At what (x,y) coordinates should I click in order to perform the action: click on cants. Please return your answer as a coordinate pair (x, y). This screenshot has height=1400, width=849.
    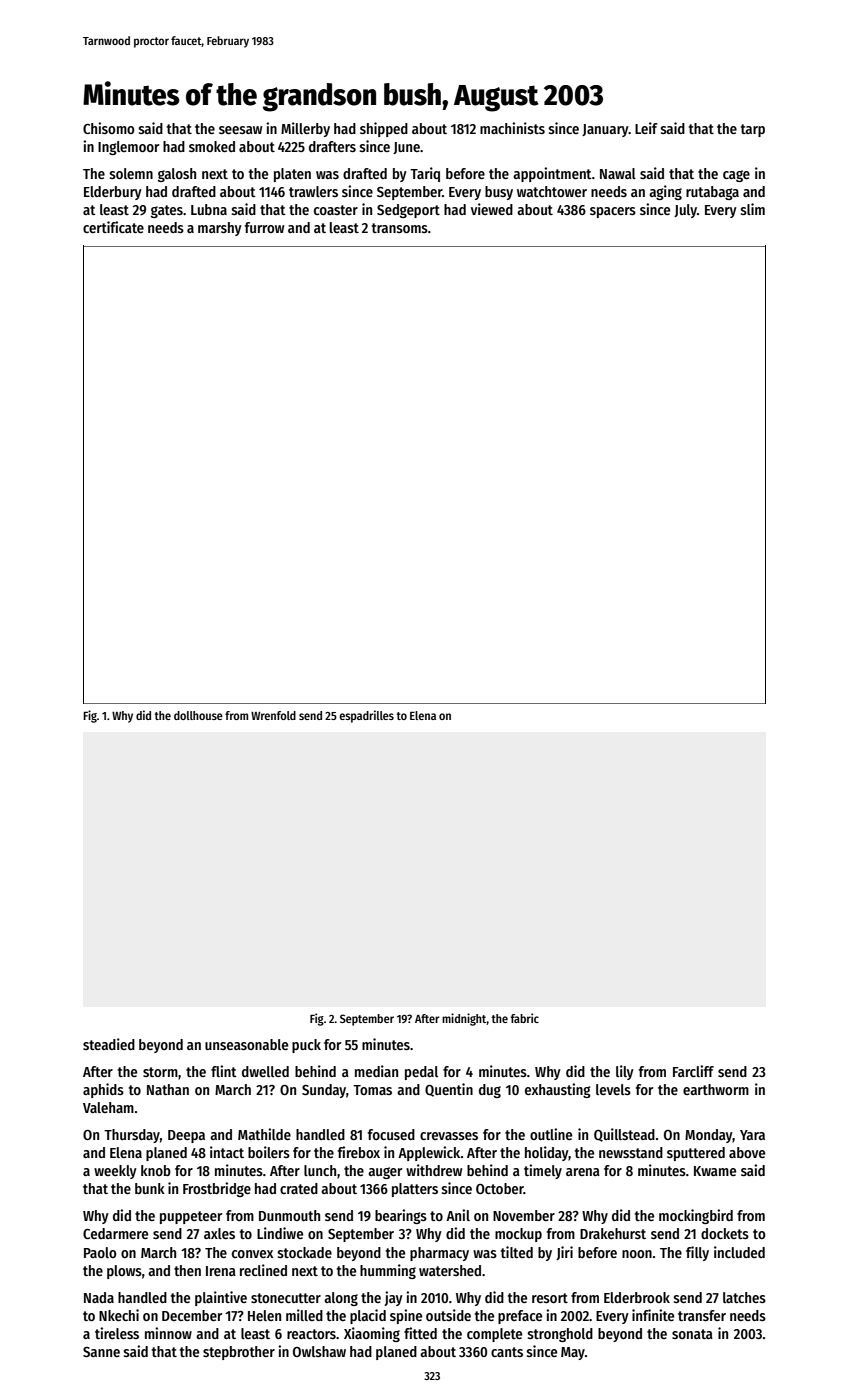
    Looking at the image, I should click on (507, 1352).
